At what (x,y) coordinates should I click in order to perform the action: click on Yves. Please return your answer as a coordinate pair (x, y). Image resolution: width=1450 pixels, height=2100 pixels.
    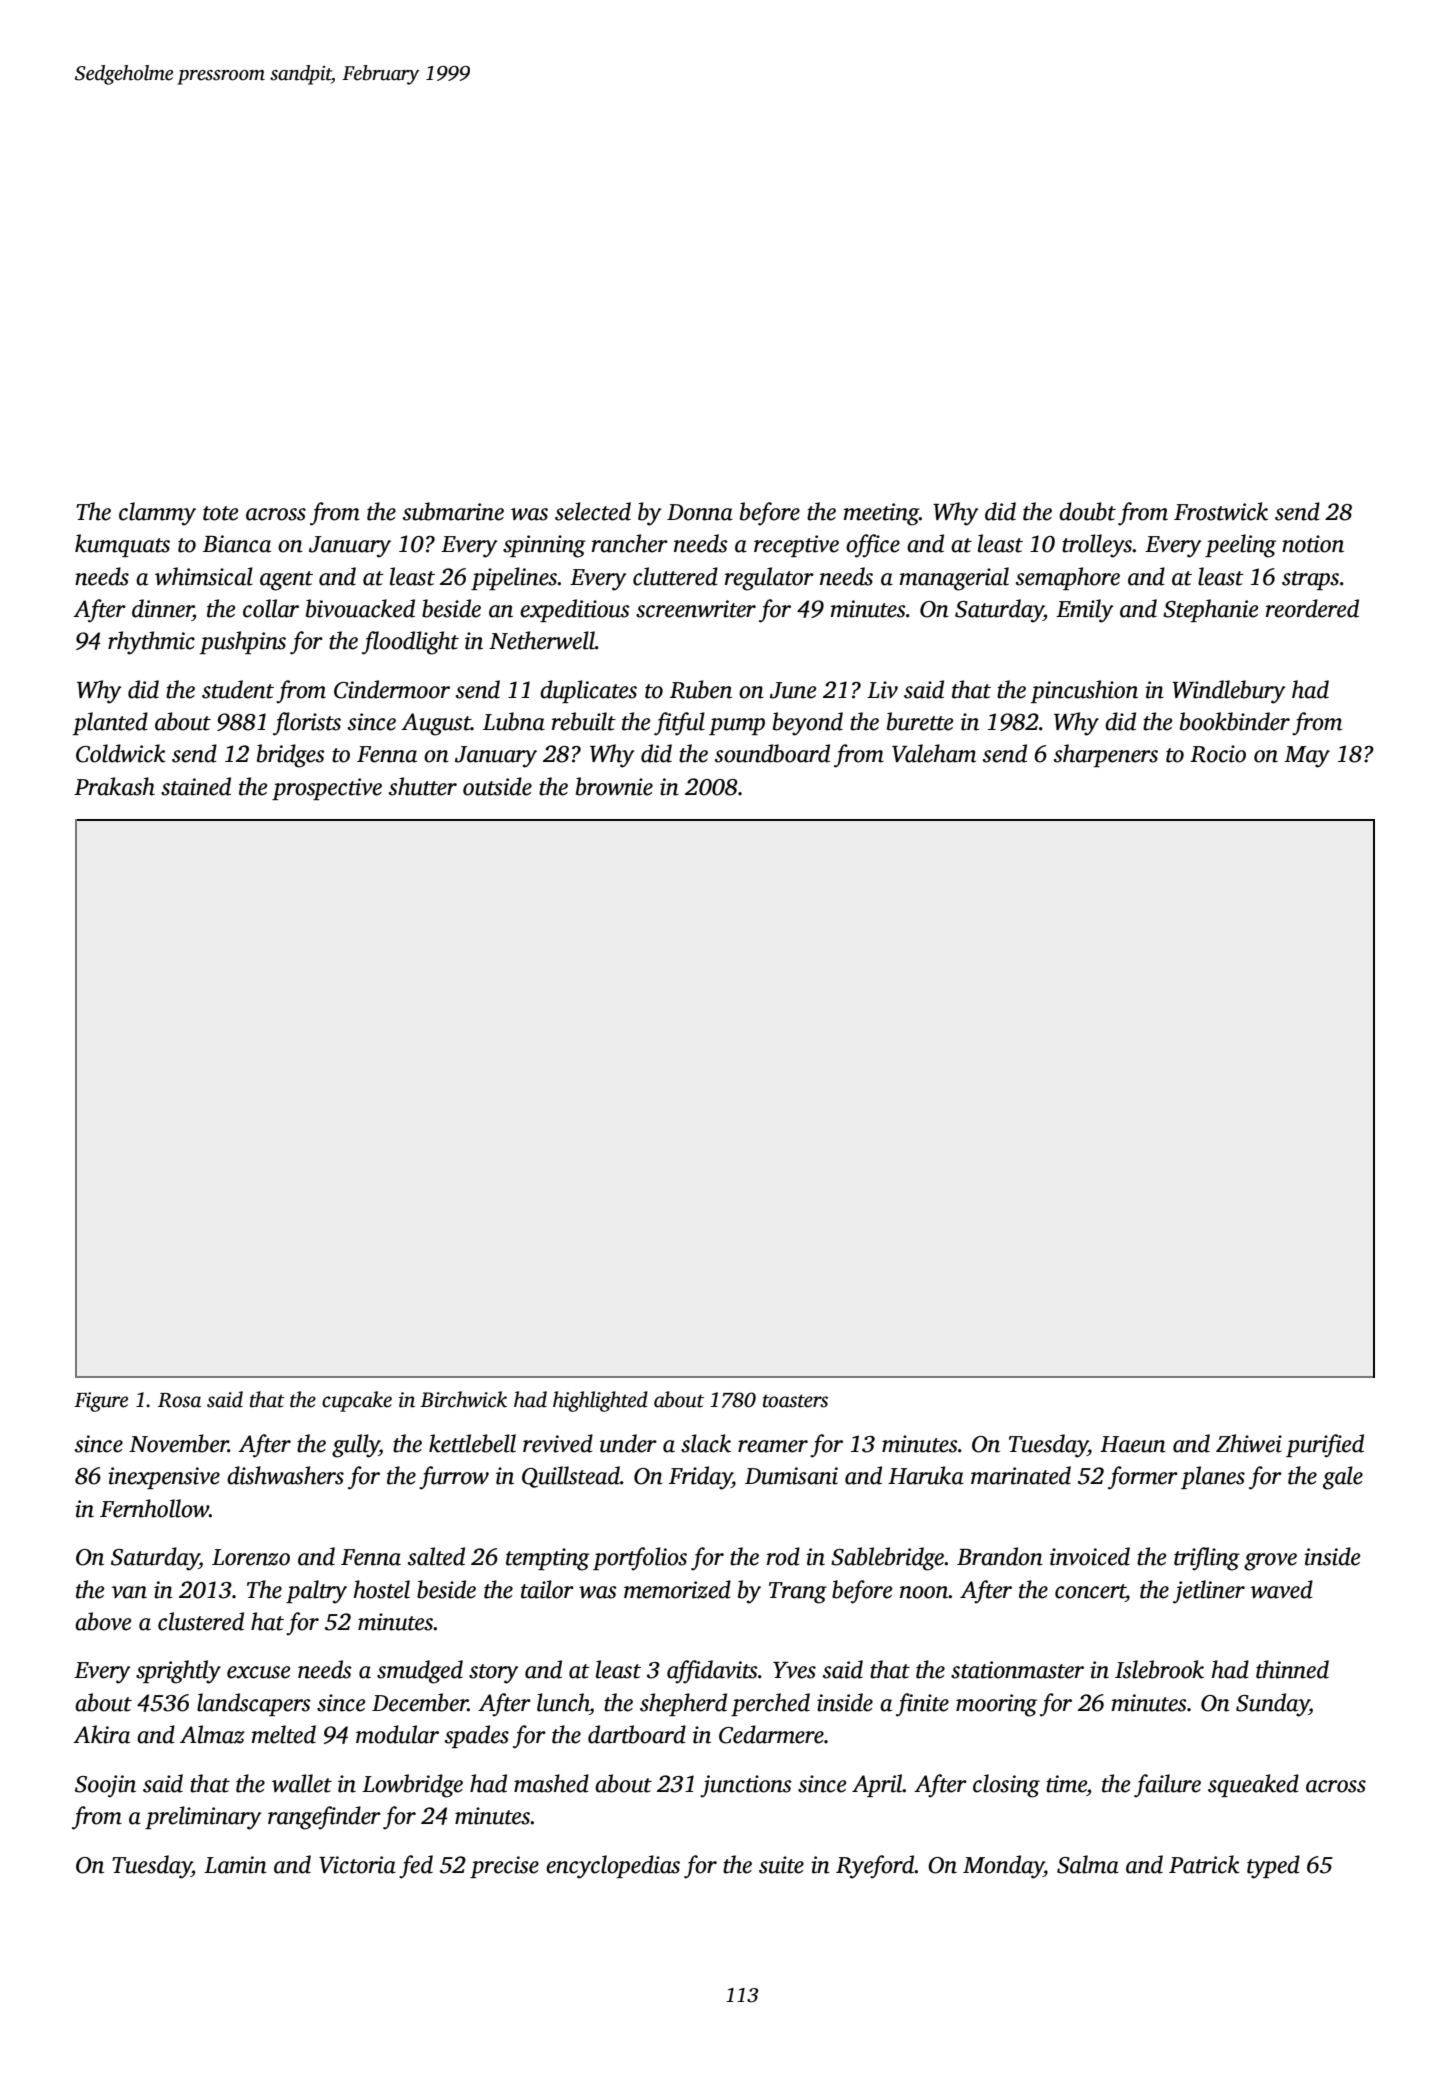
    Looking at the image, I should click on (794, 1670).
